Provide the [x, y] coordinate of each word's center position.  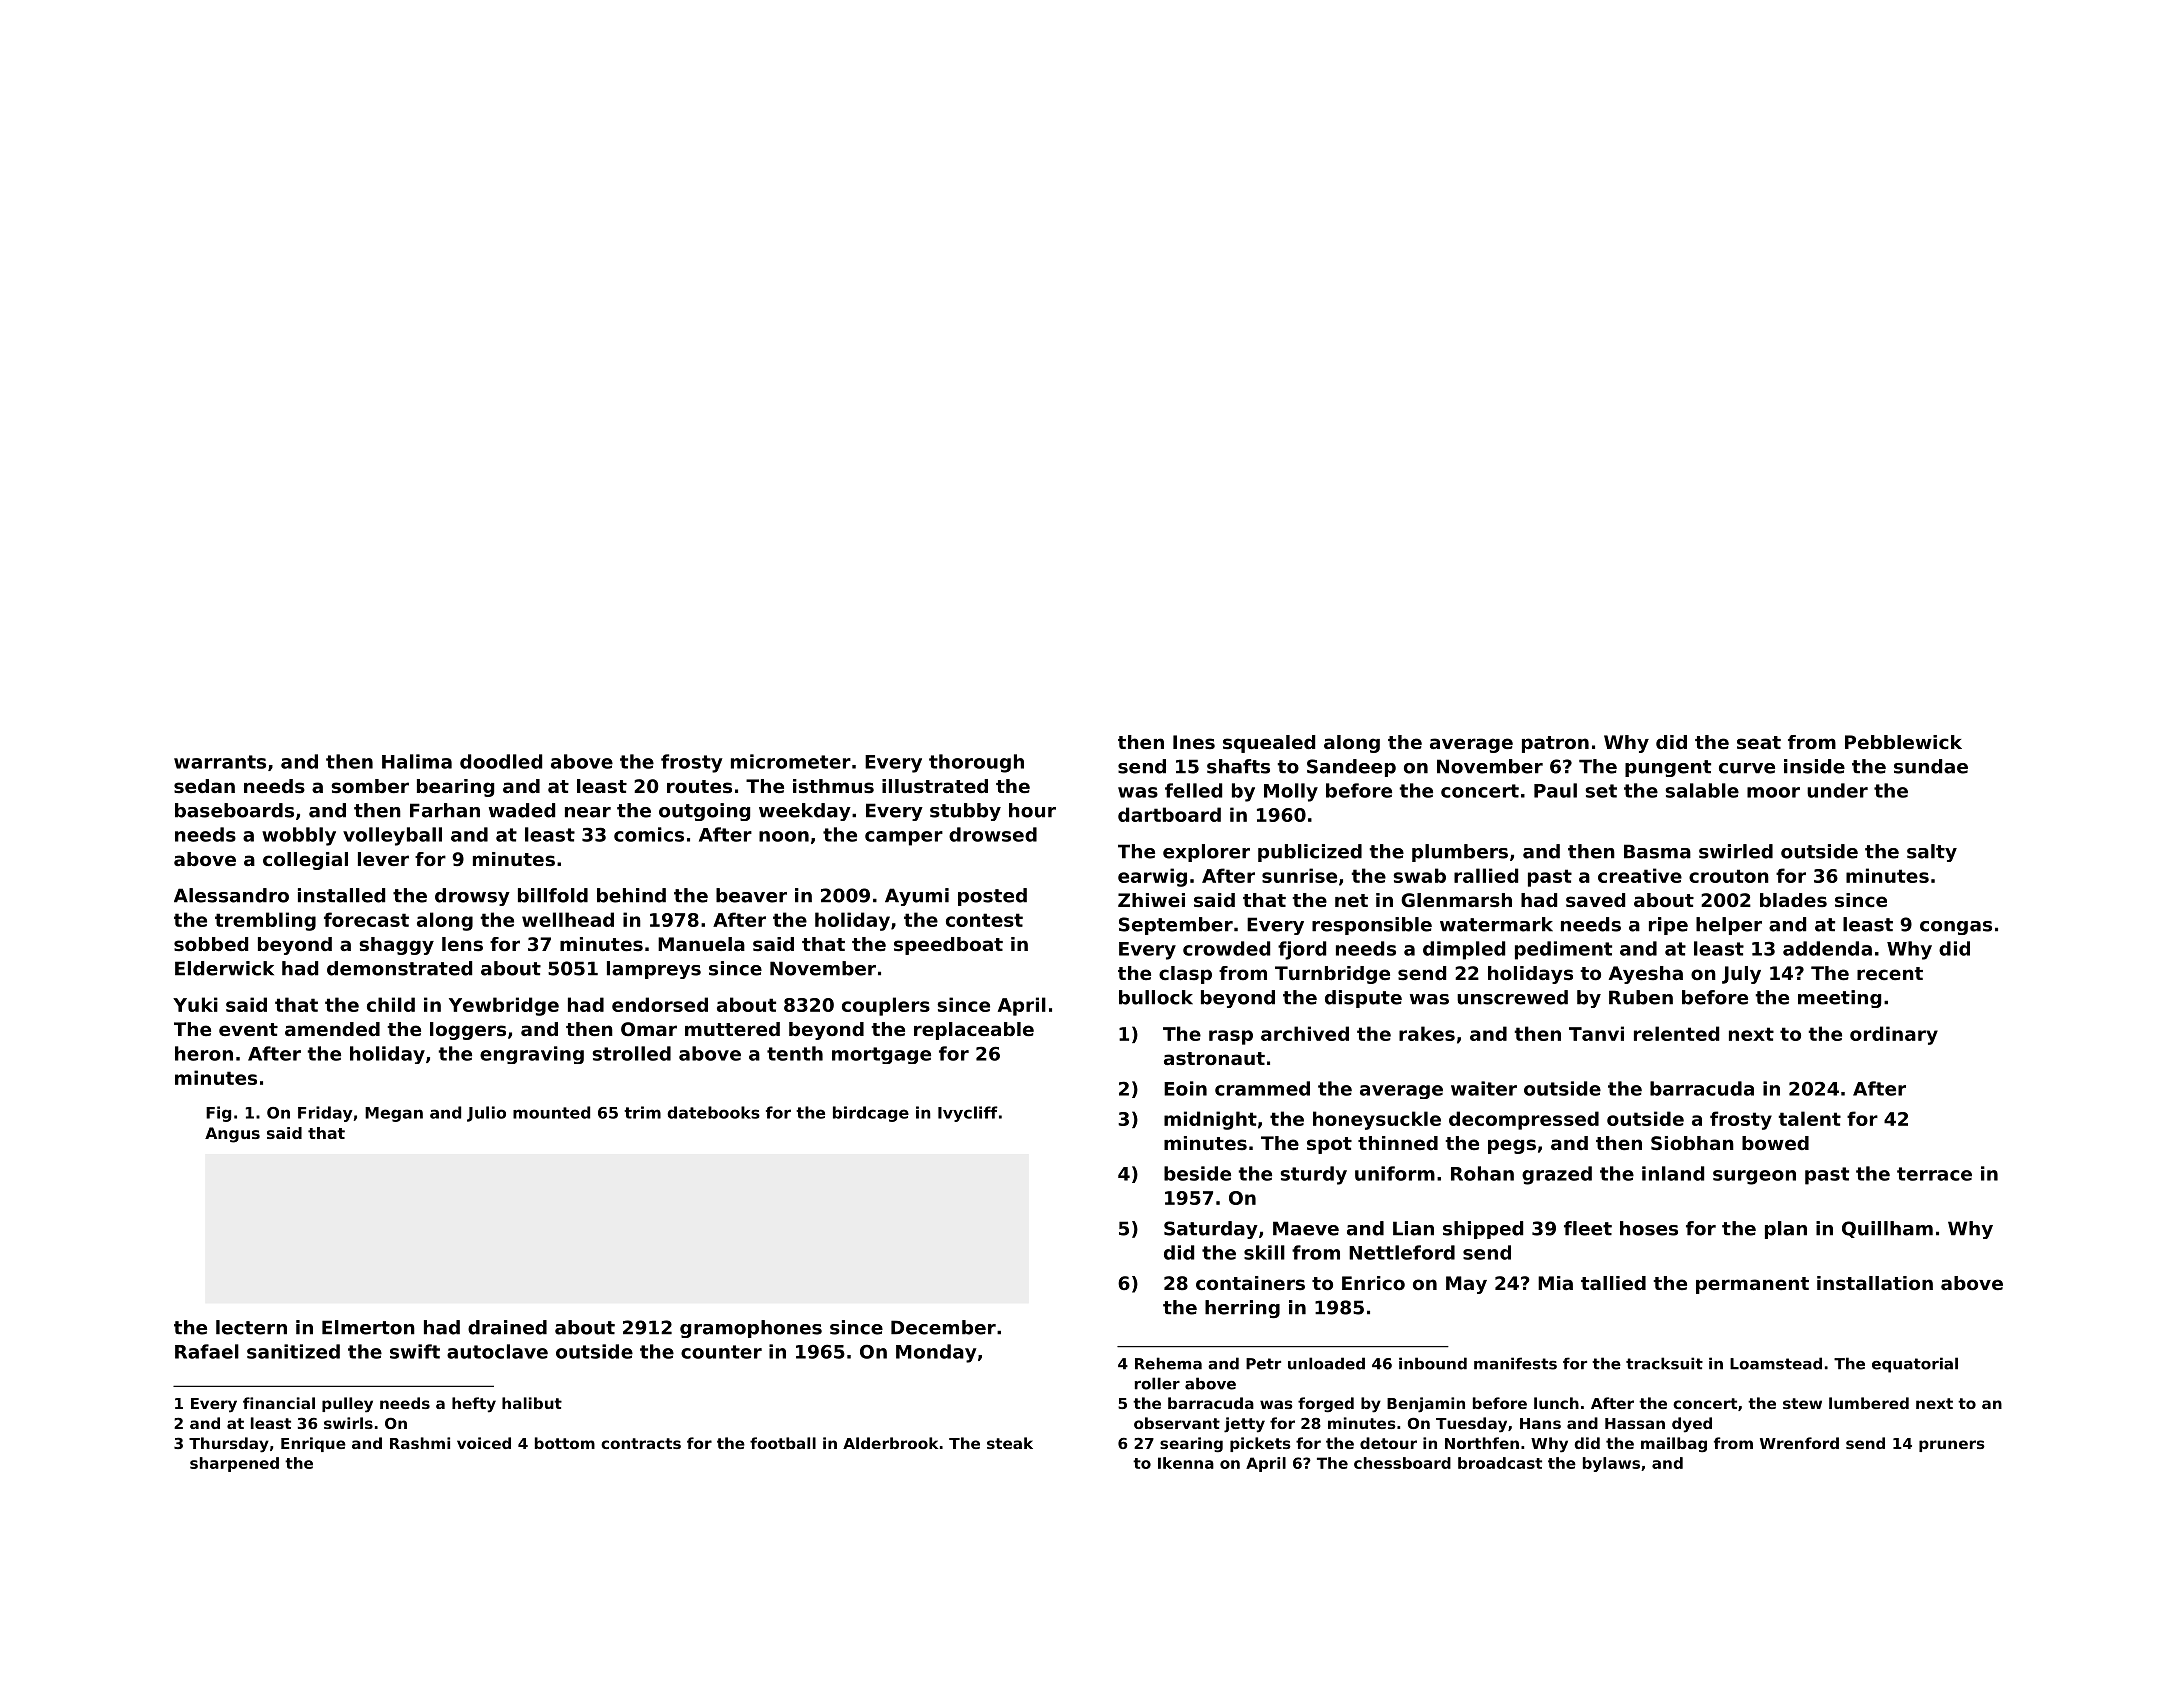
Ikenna [1186, 1463]
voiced [484, 1443]
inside [1814, 766]
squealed [1269, 744]
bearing [455, 788]
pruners [1952, 1446]
